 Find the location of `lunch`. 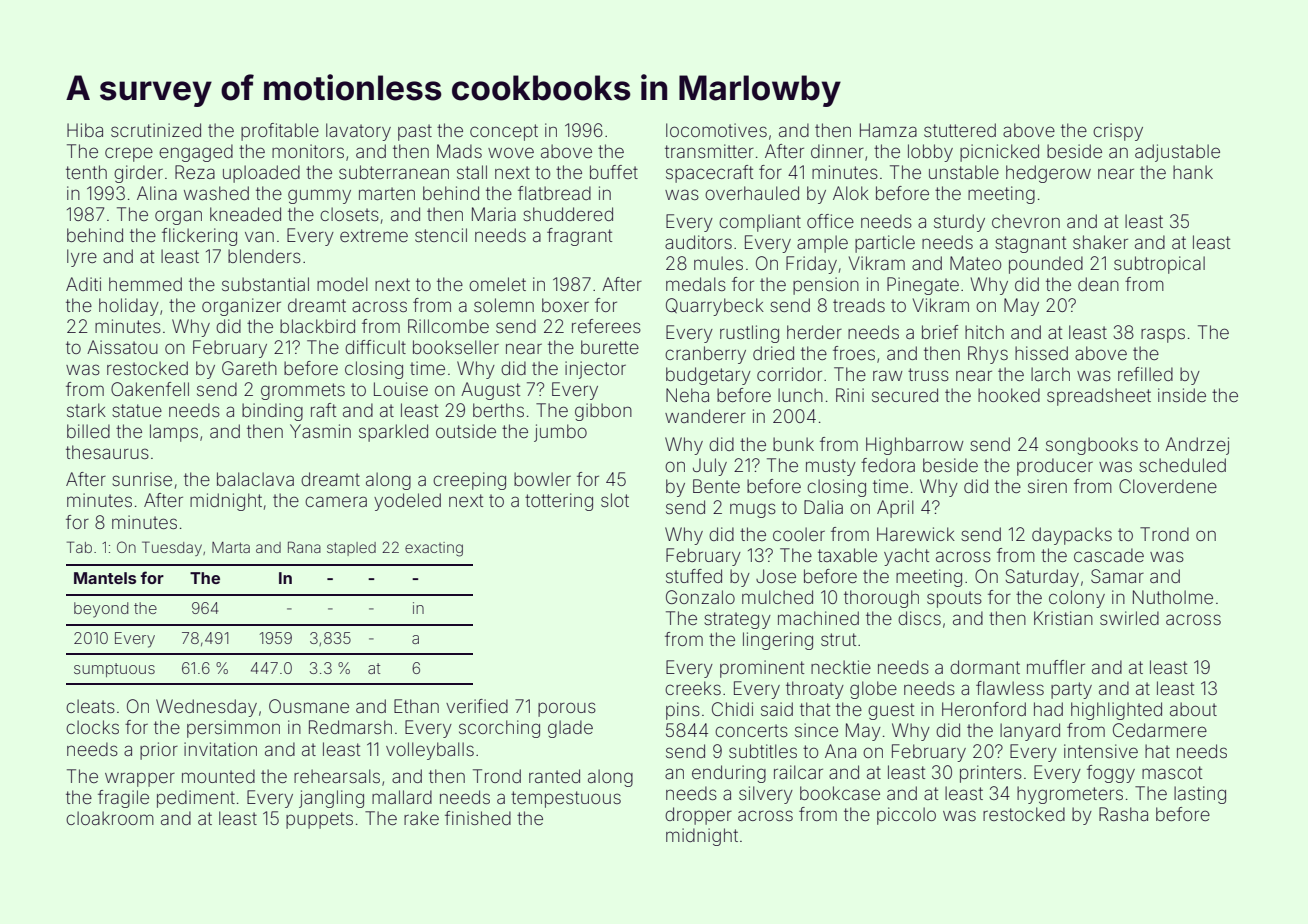

lunch is located at coordinates (800, 395).
